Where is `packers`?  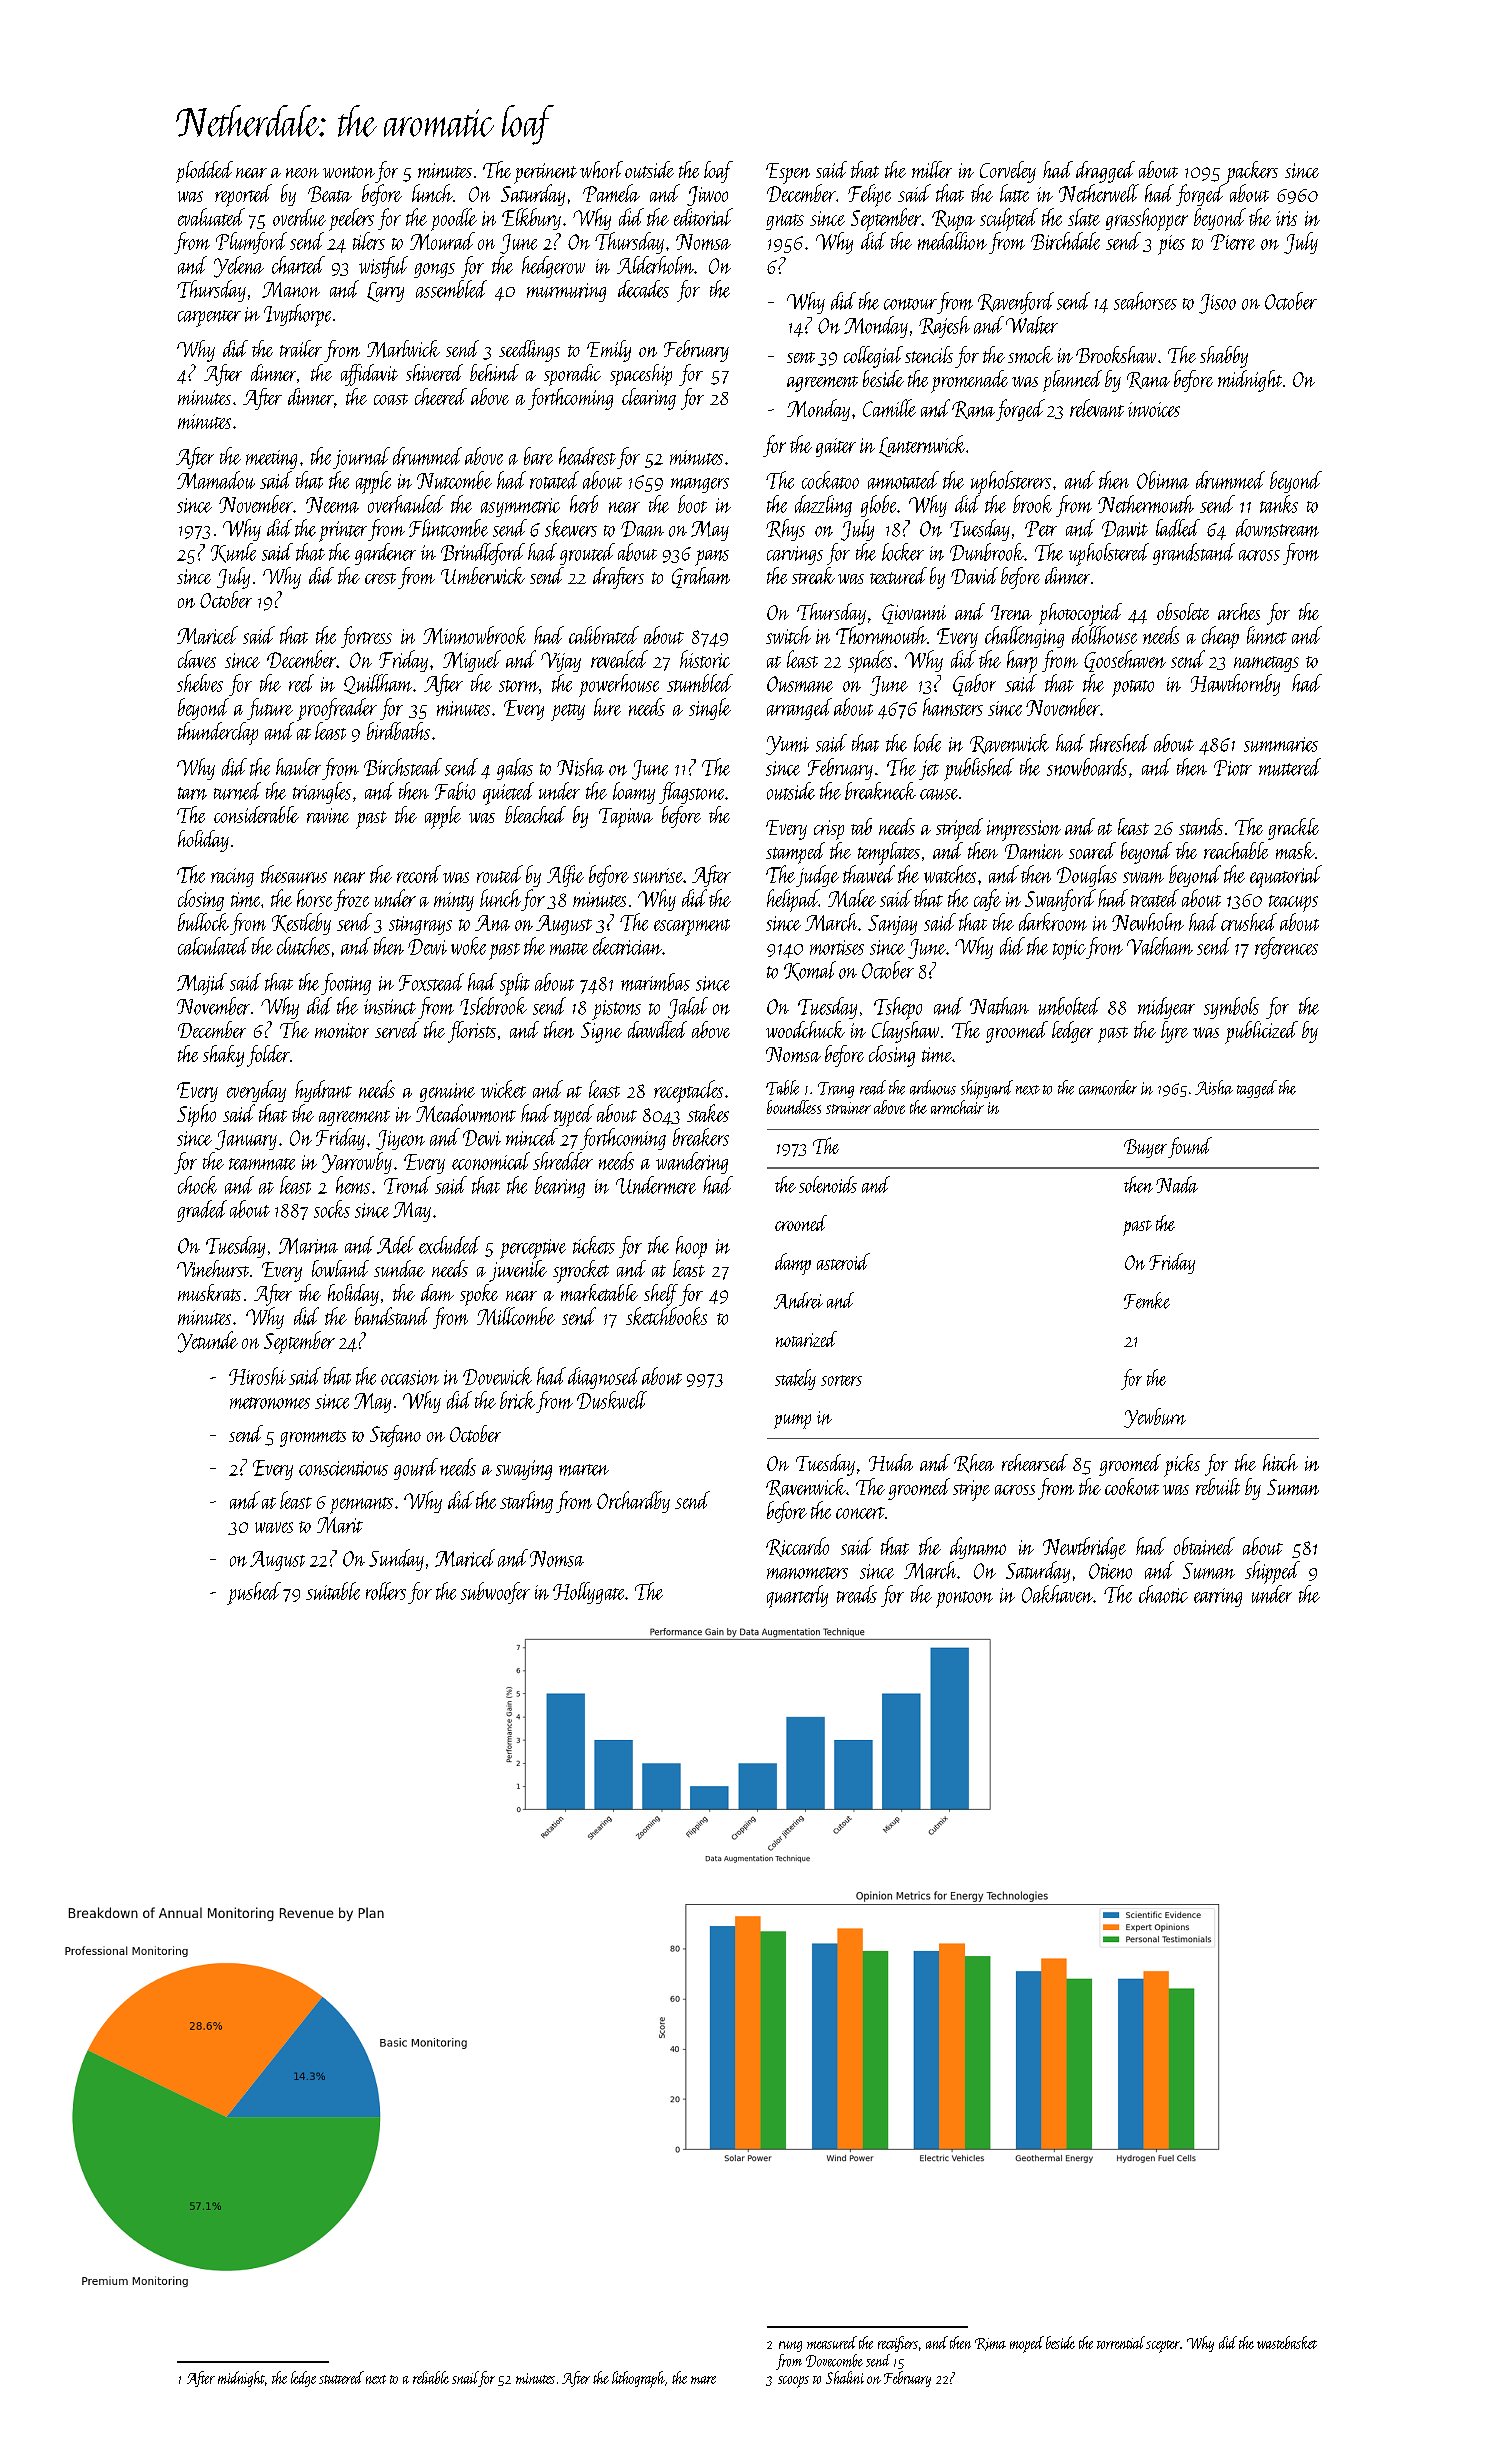
packers is located at coordinates (1251, 172).
